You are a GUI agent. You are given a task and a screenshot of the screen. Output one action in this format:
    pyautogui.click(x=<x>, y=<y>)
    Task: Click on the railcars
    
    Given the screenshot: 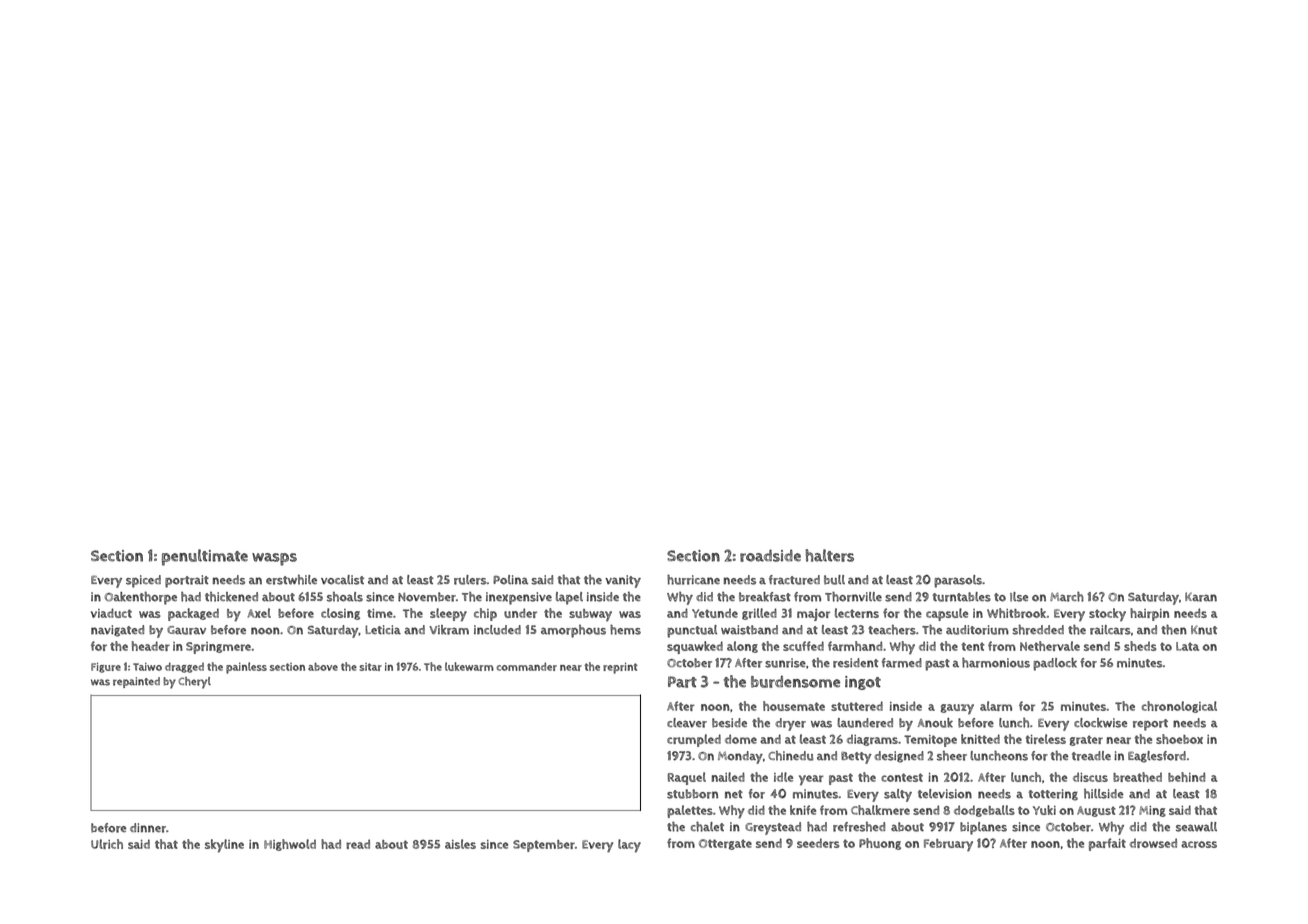 What is the action you would take?
    pyautogui.click(x=1110, y=630)
